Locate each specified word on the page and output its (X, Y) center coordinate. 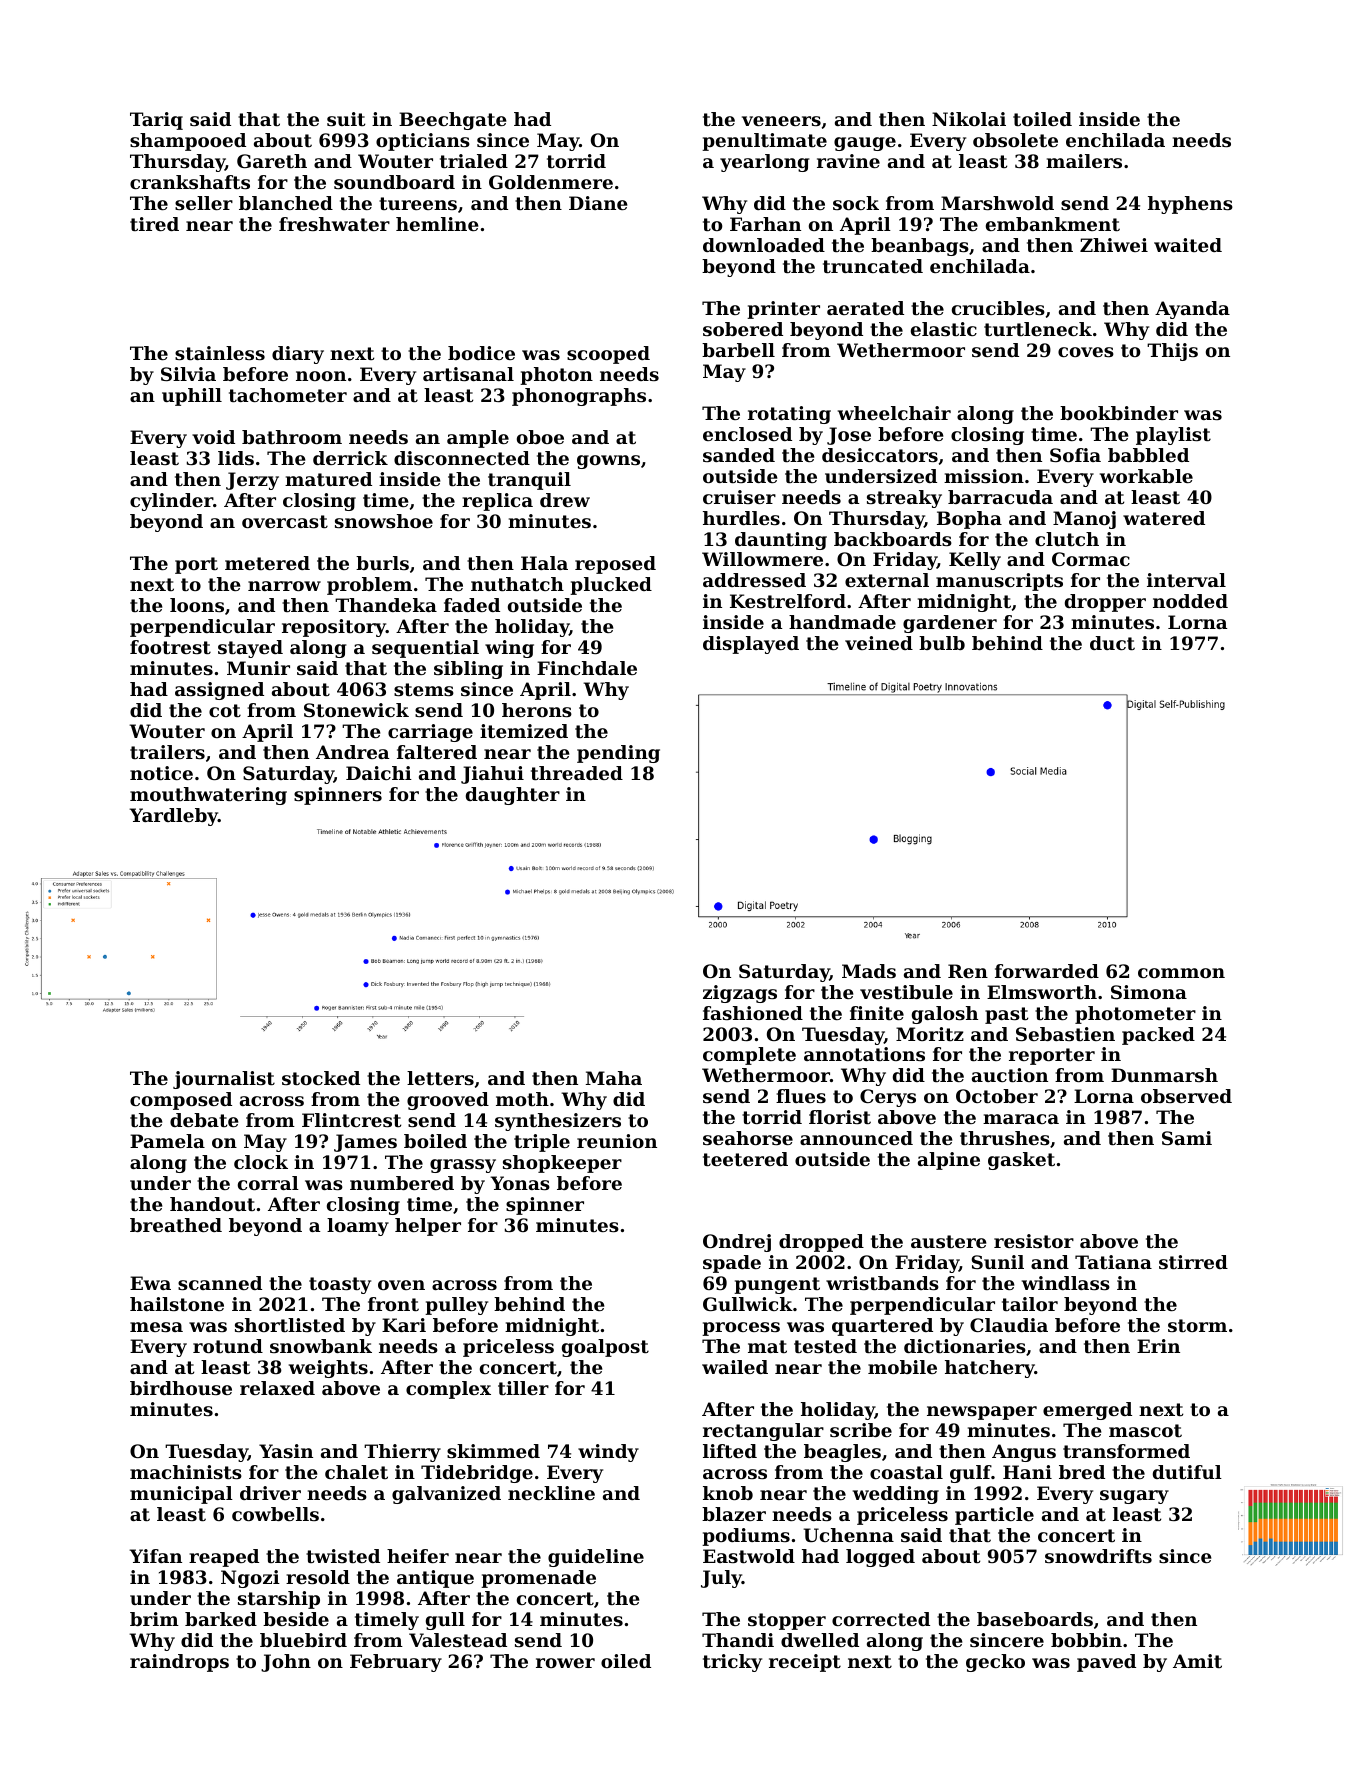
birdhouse (181, 1388)
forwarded (1047, 971)
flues (801, 1096)
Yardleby (173, 817)
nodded (1190, 601)
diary (298, 355)
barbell (738, 350)
